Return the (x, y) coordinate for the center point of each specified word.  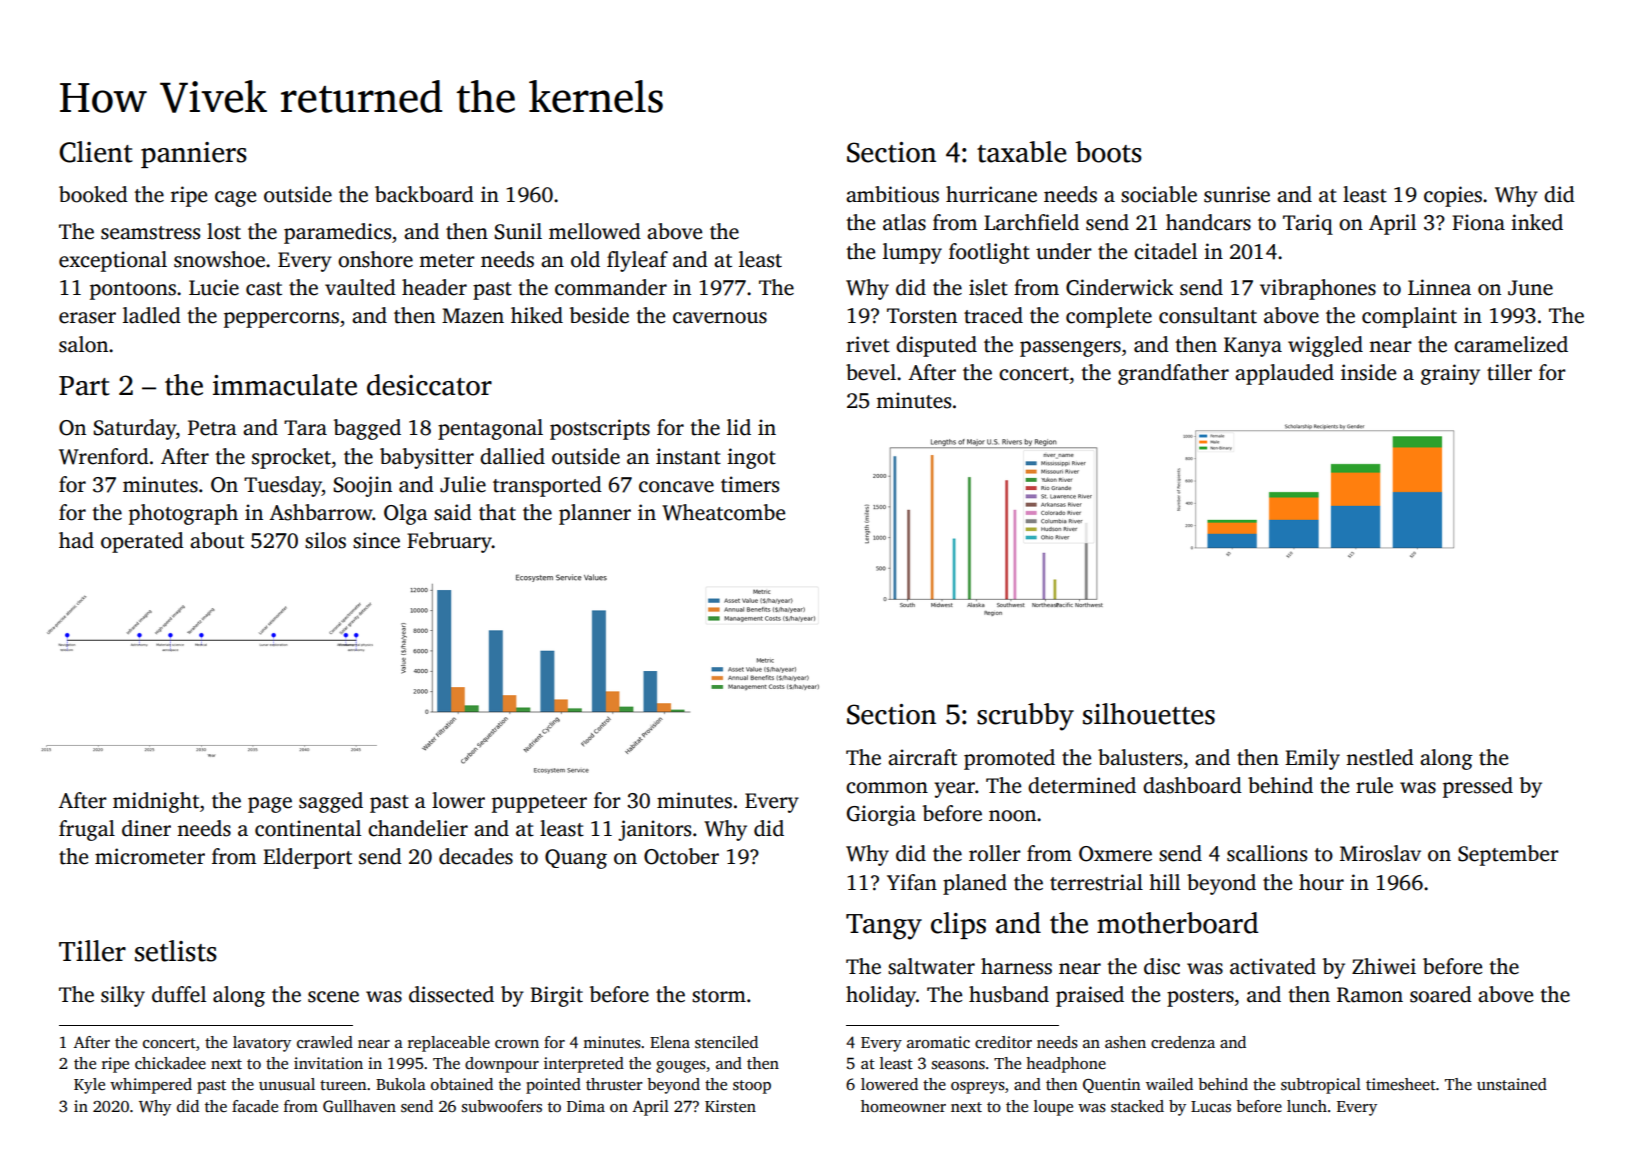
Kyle (89, 1086)
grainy (1450, 374)
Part (84, 386)
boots (1108, 152)
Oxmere (1115, 854)
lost (224, 231)
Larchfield (1031, 222)
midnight (156, 802)
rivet (868, 344)
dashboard (1192, 785)
